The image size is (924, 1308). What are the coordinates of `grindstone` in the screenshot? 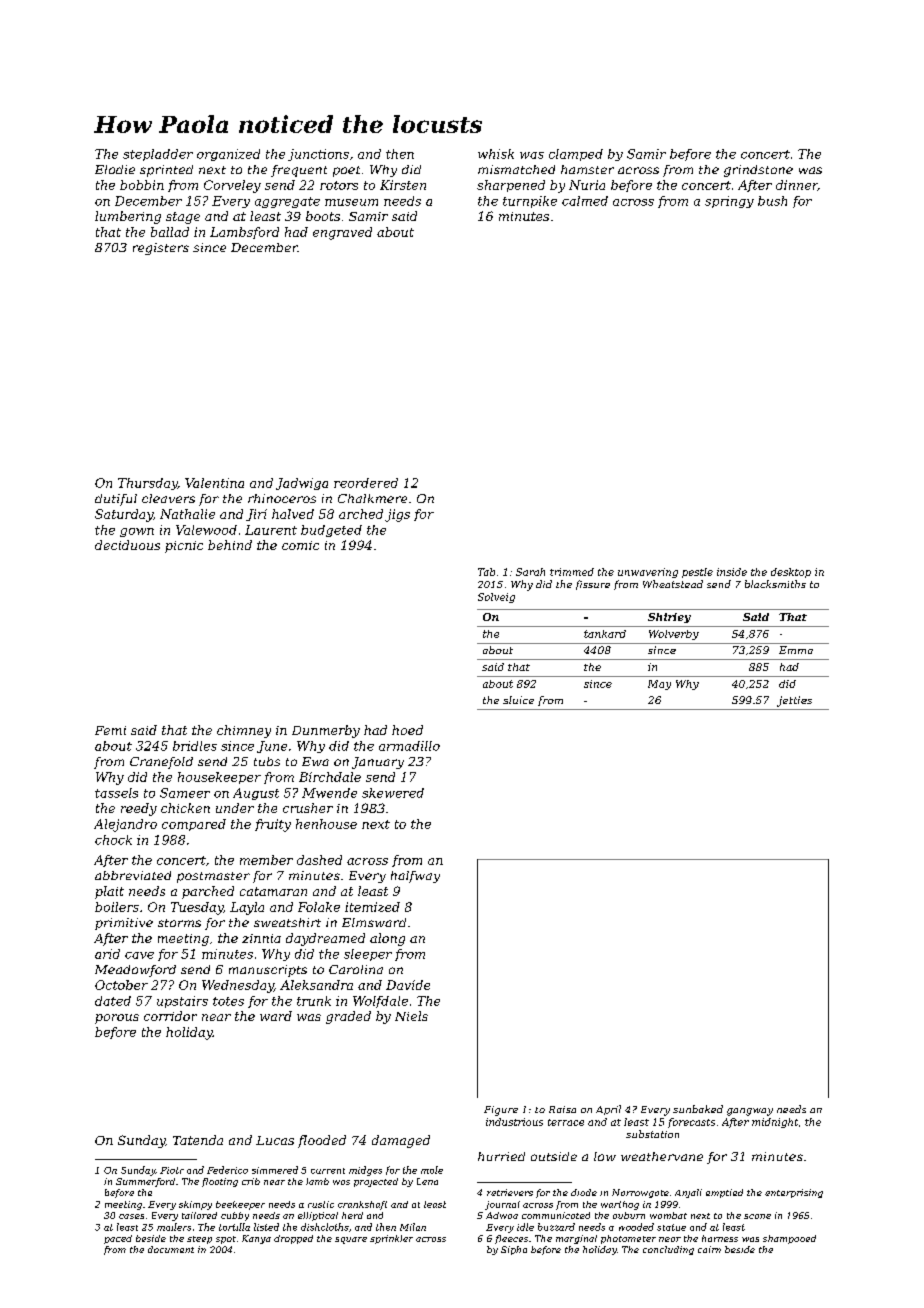 It's located at (758, 171).
